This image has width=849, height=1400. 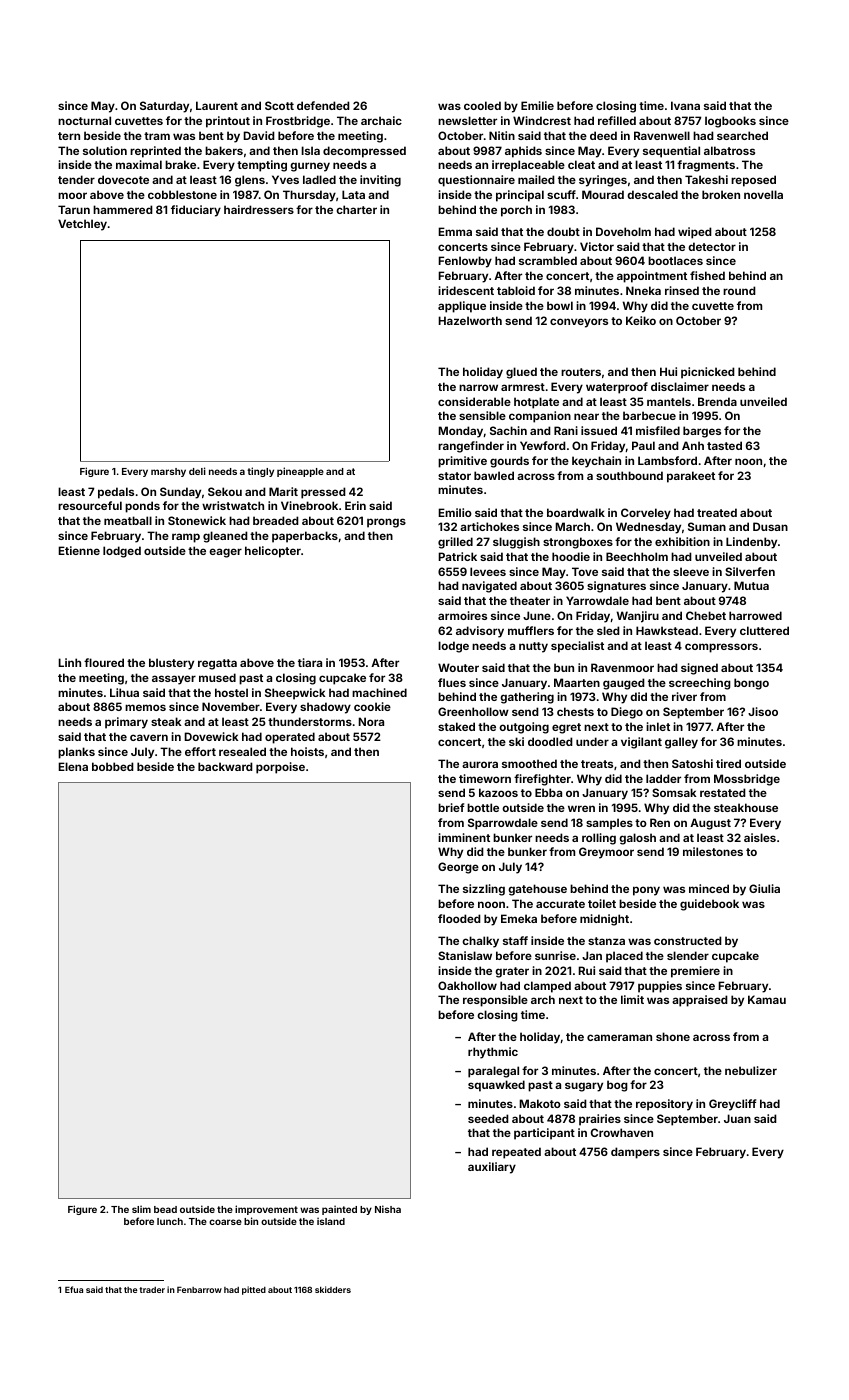 What do you see at coordinates (323, 105) in the image?
I see `defended` at bounding box center [323, 105].
